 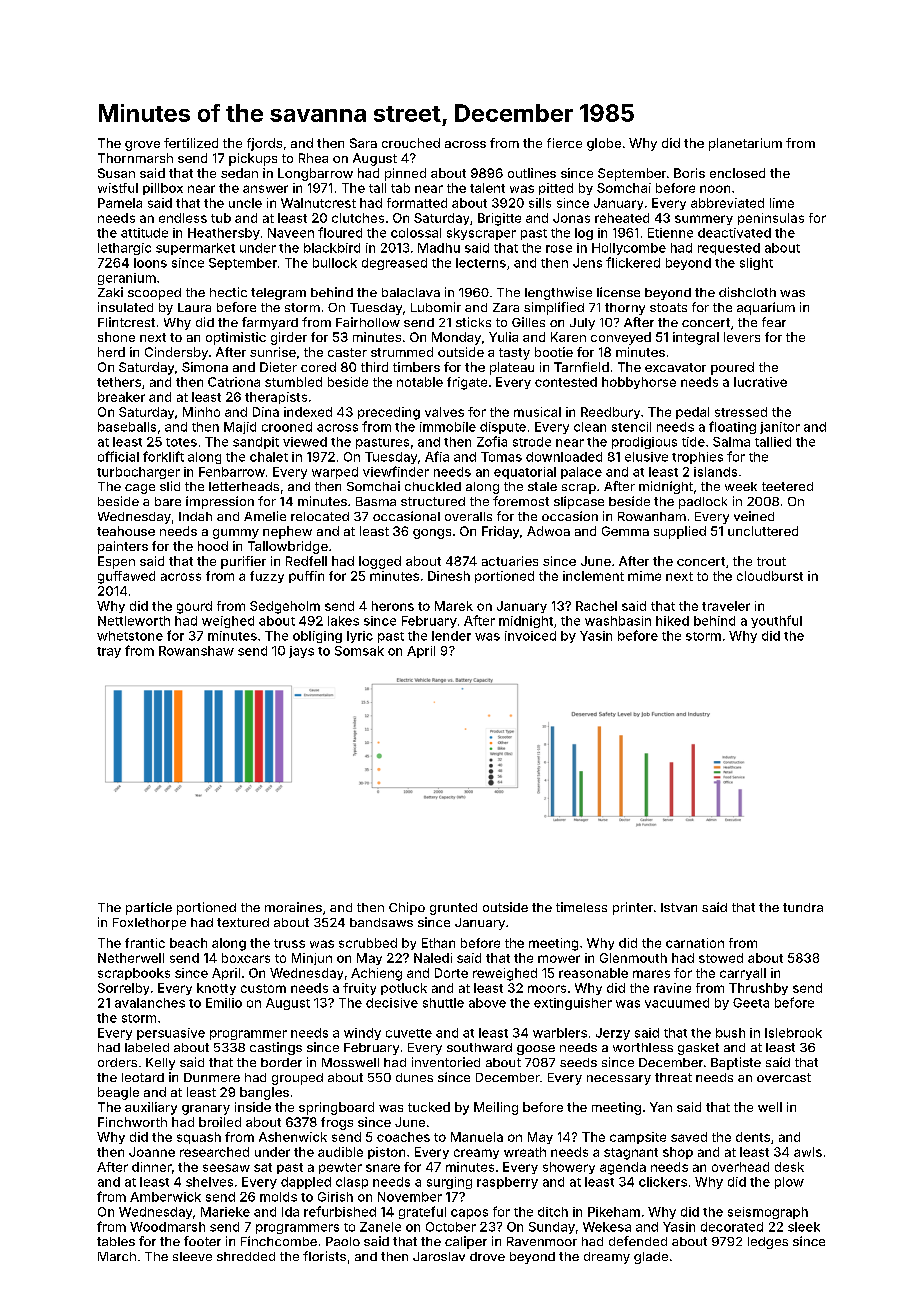 What do you see at coordinates (436, 307) in the page?
I see `Lubomir` at bounding box center [436, 307].
